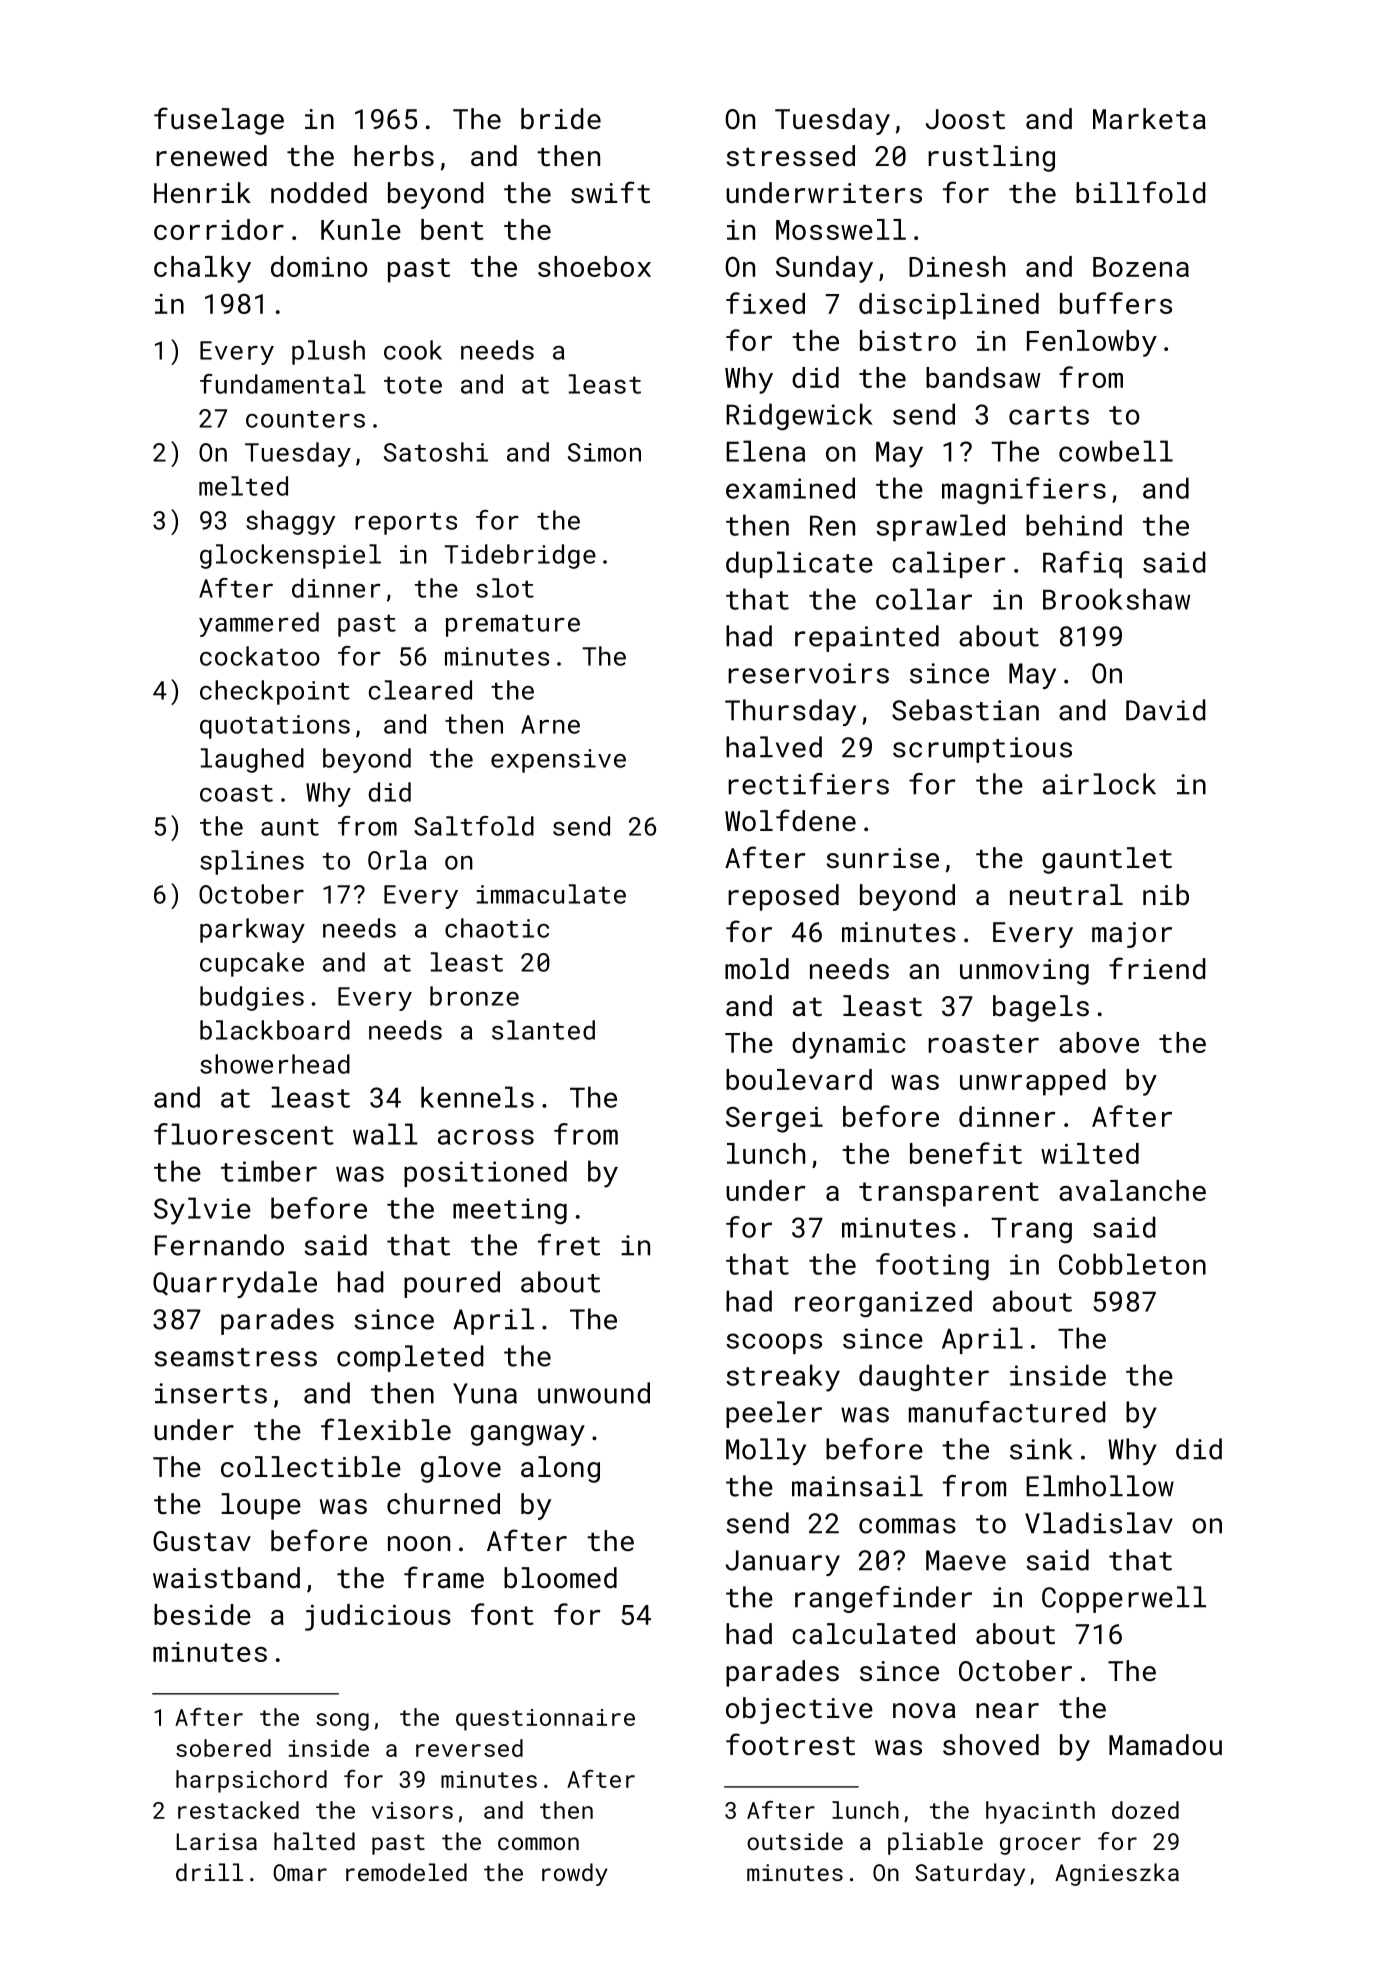 The width and height of the screenshot is (1386, 1969). What do you see at coordinates (406, 1872) in the screenshot?
I see `remodeled` at bounding box center [406, 1872].
